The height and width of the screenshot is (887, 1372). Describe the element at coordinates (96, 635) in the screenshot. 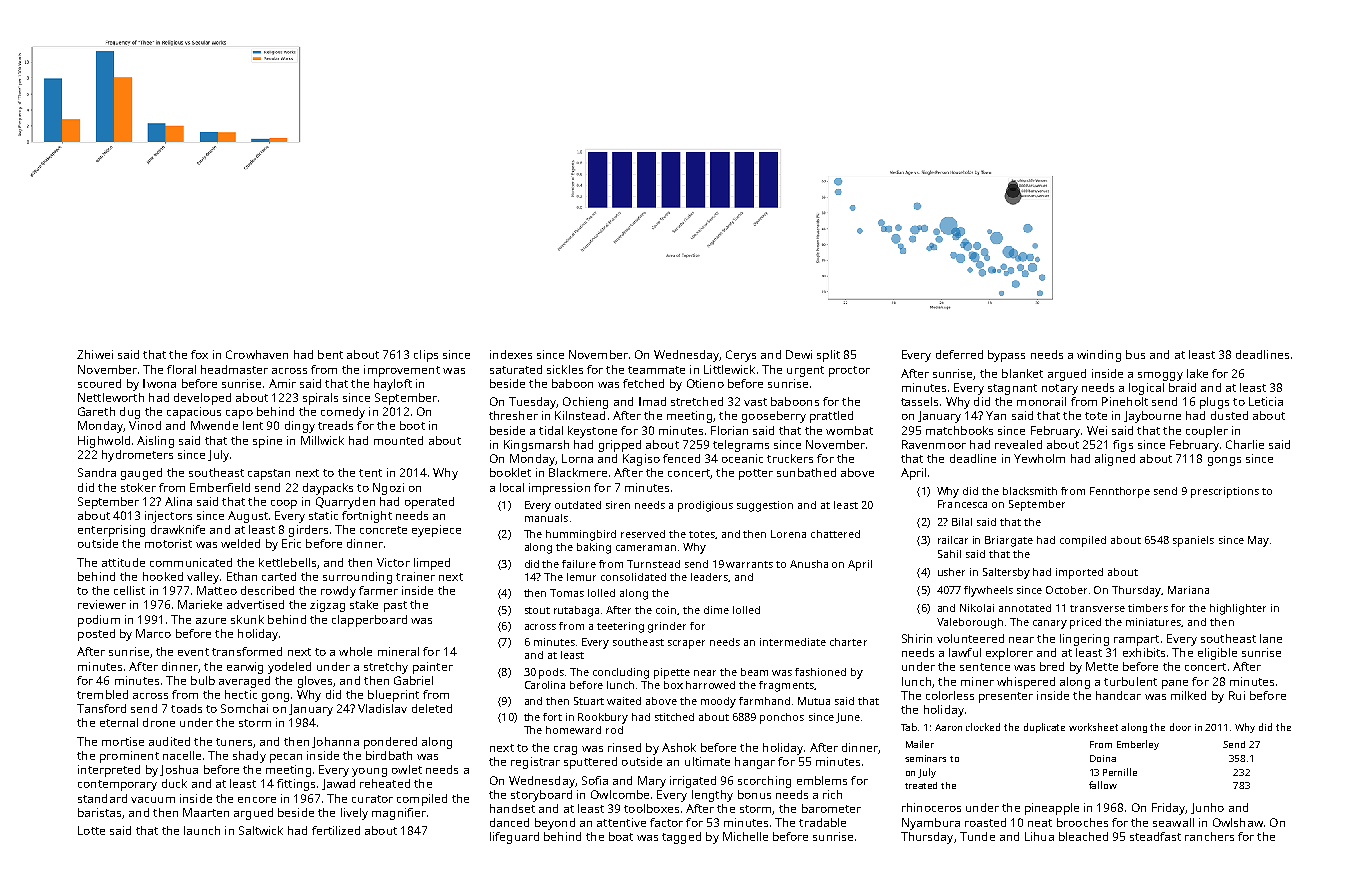

I see `posted` at that location.
